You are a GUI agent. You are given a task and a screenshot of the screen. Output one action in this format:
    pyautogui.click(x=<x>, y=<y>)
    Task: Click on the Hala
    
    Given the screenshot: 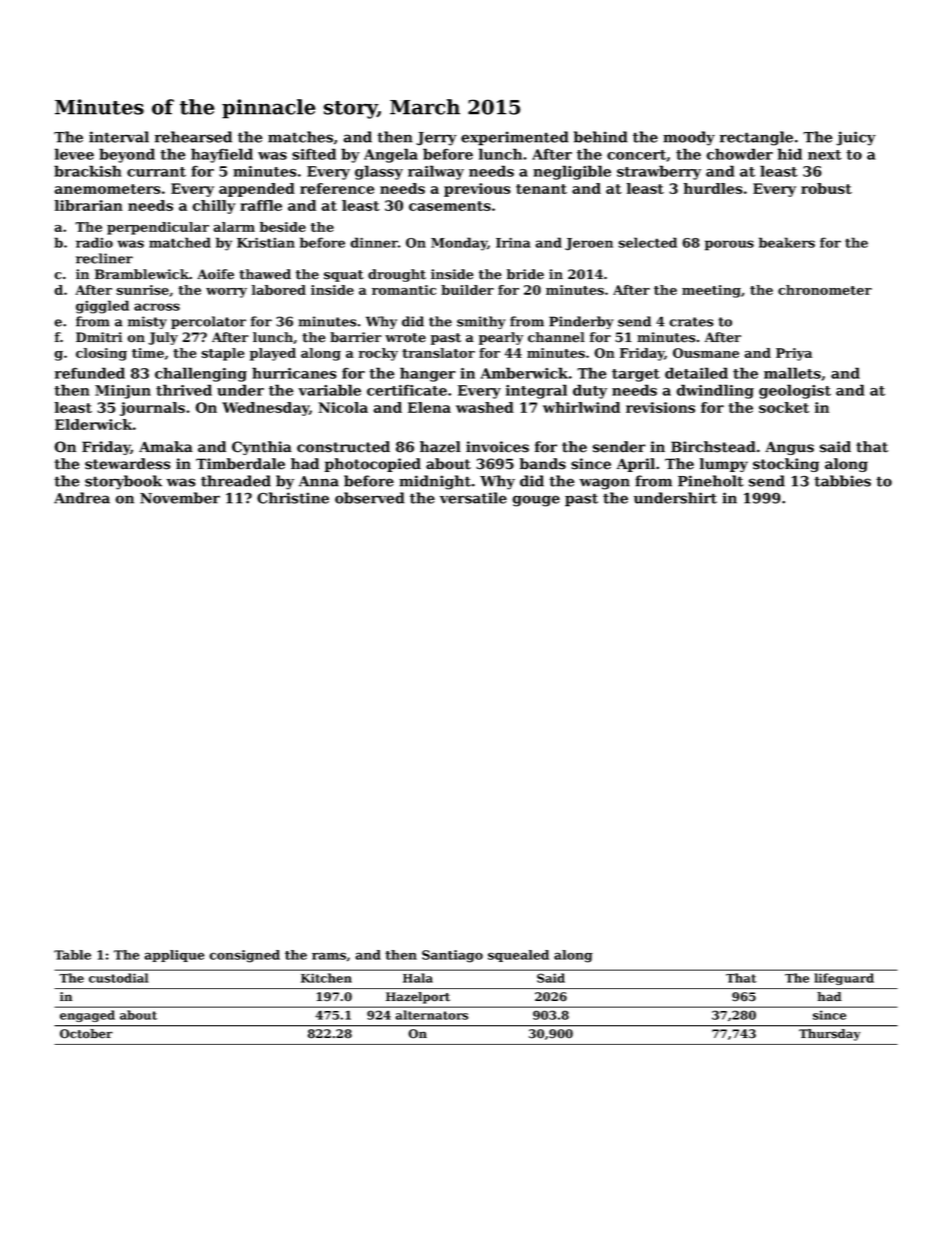 What is the action you would take?
    pyautogui.click(x=418, y=978)
